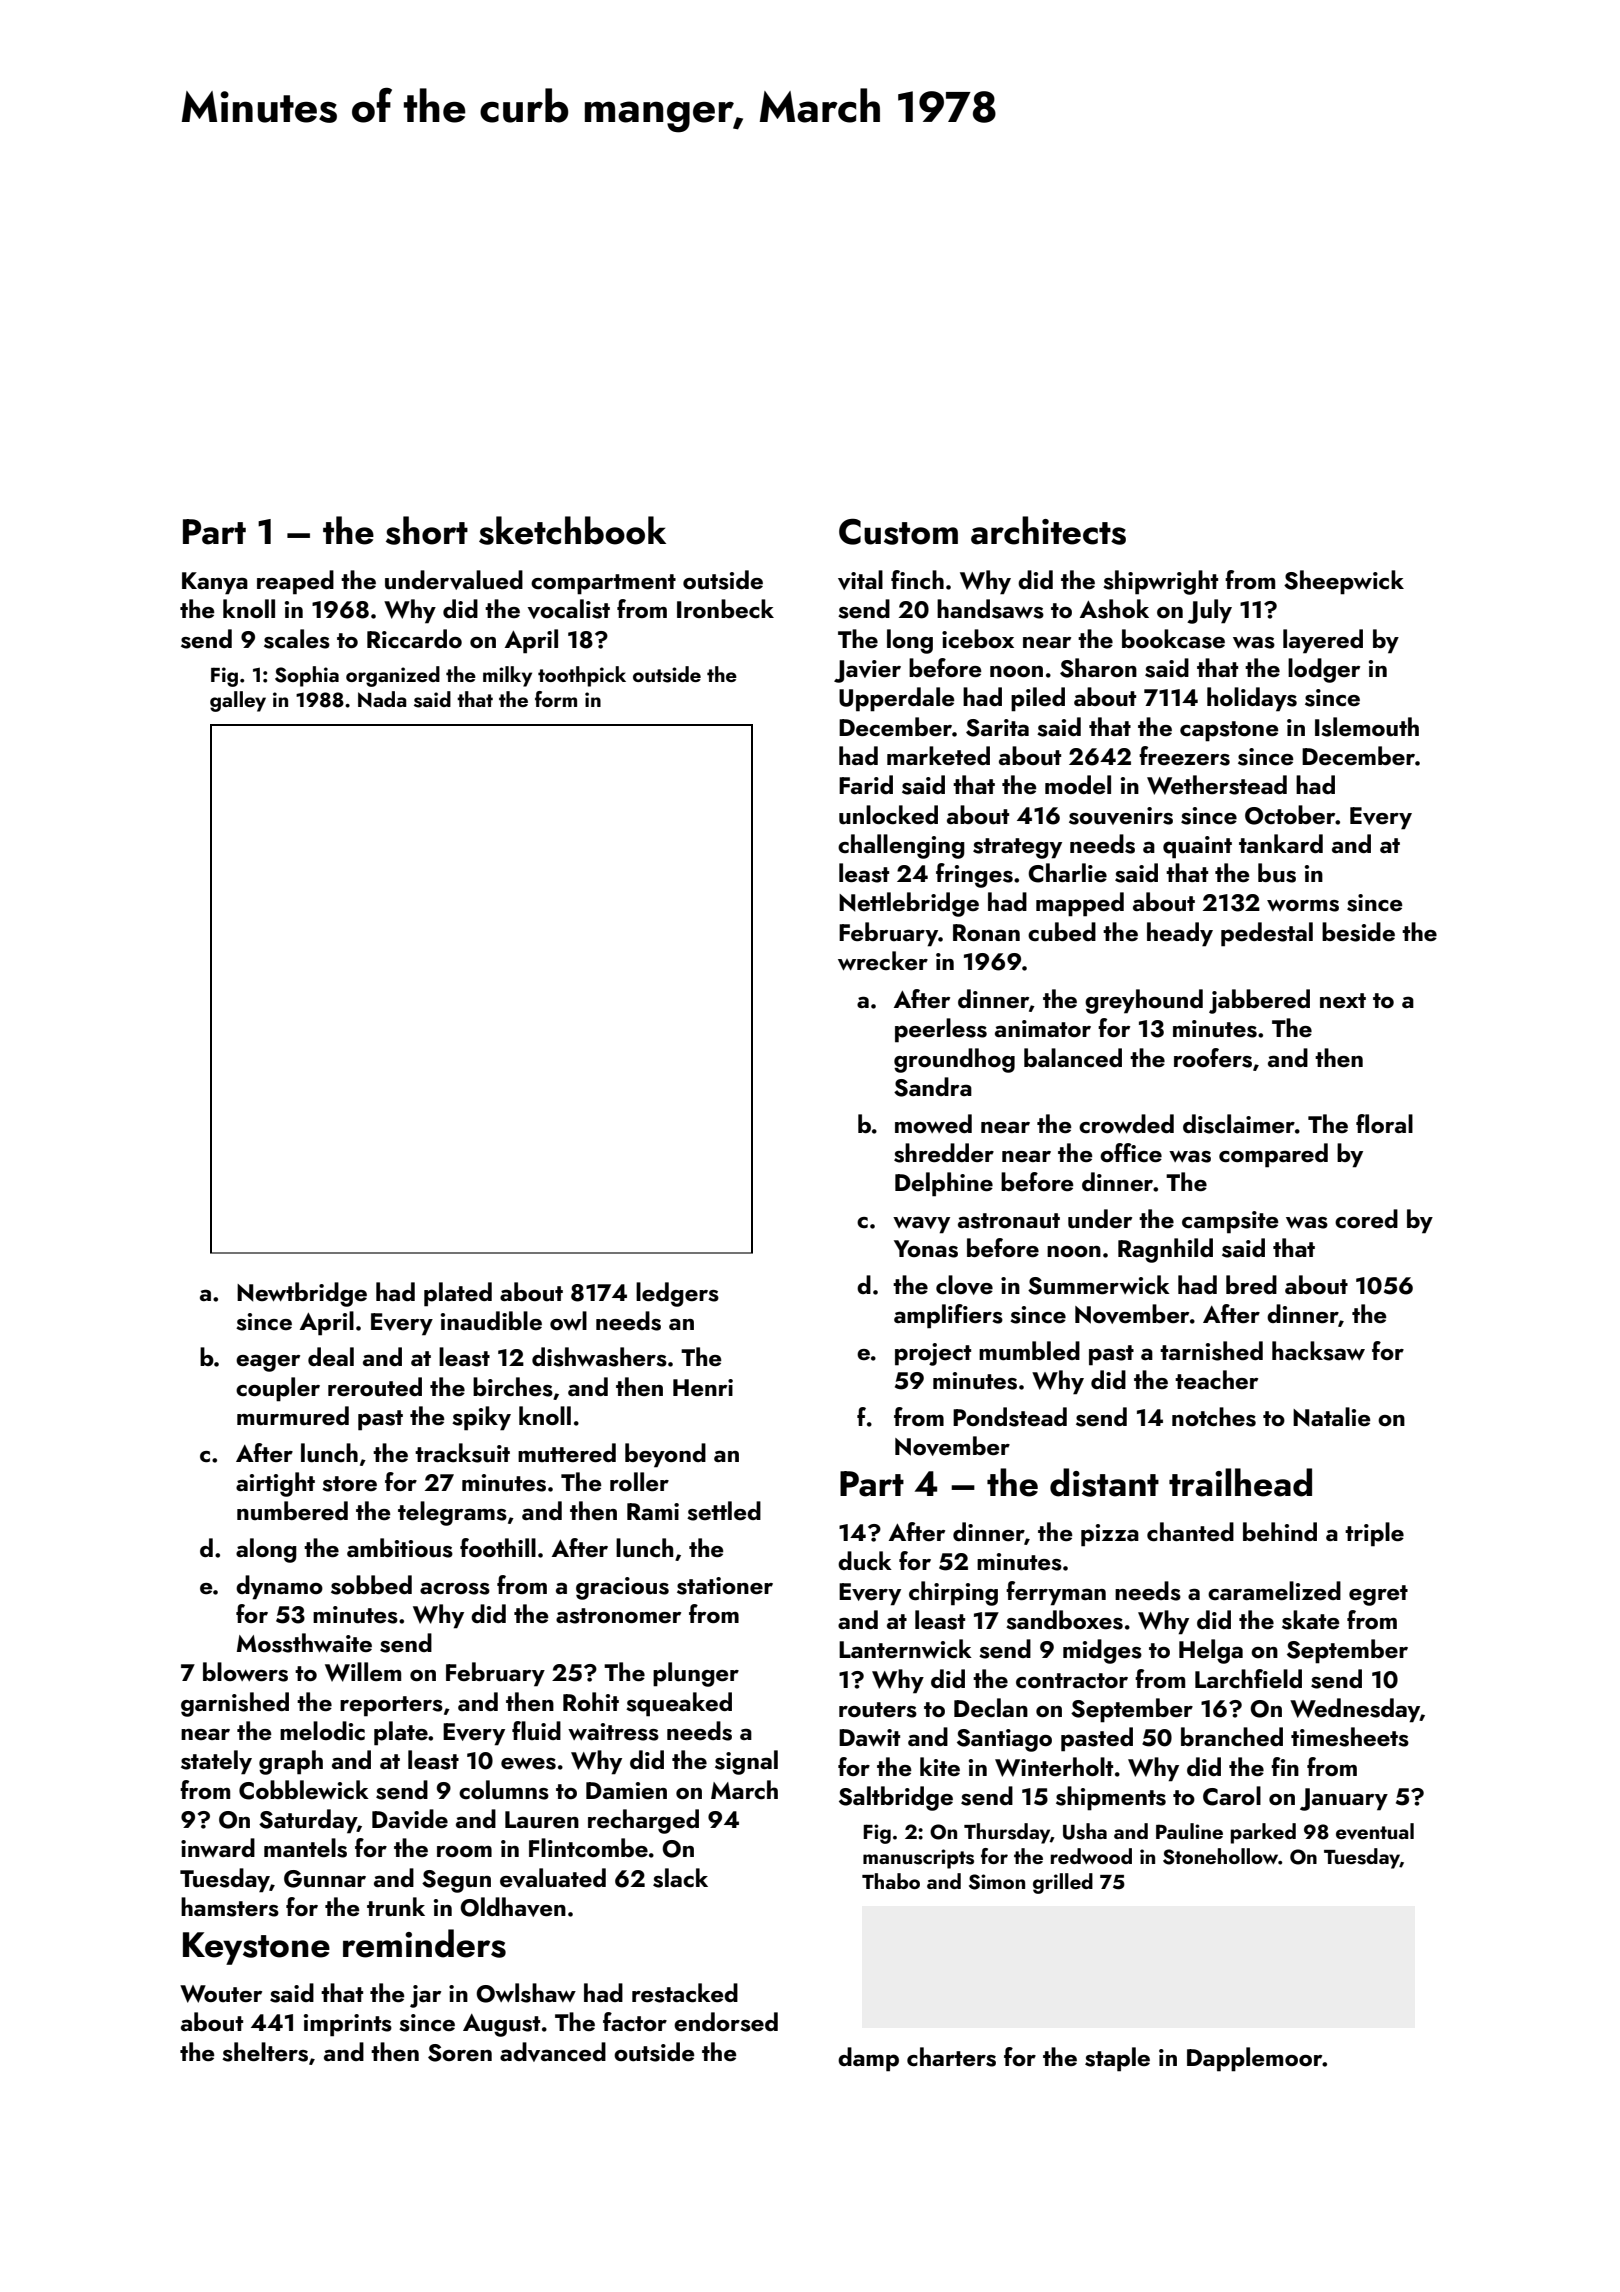 This image has height=2292, width=1620. I want to click on galley, so click(238, 701).
